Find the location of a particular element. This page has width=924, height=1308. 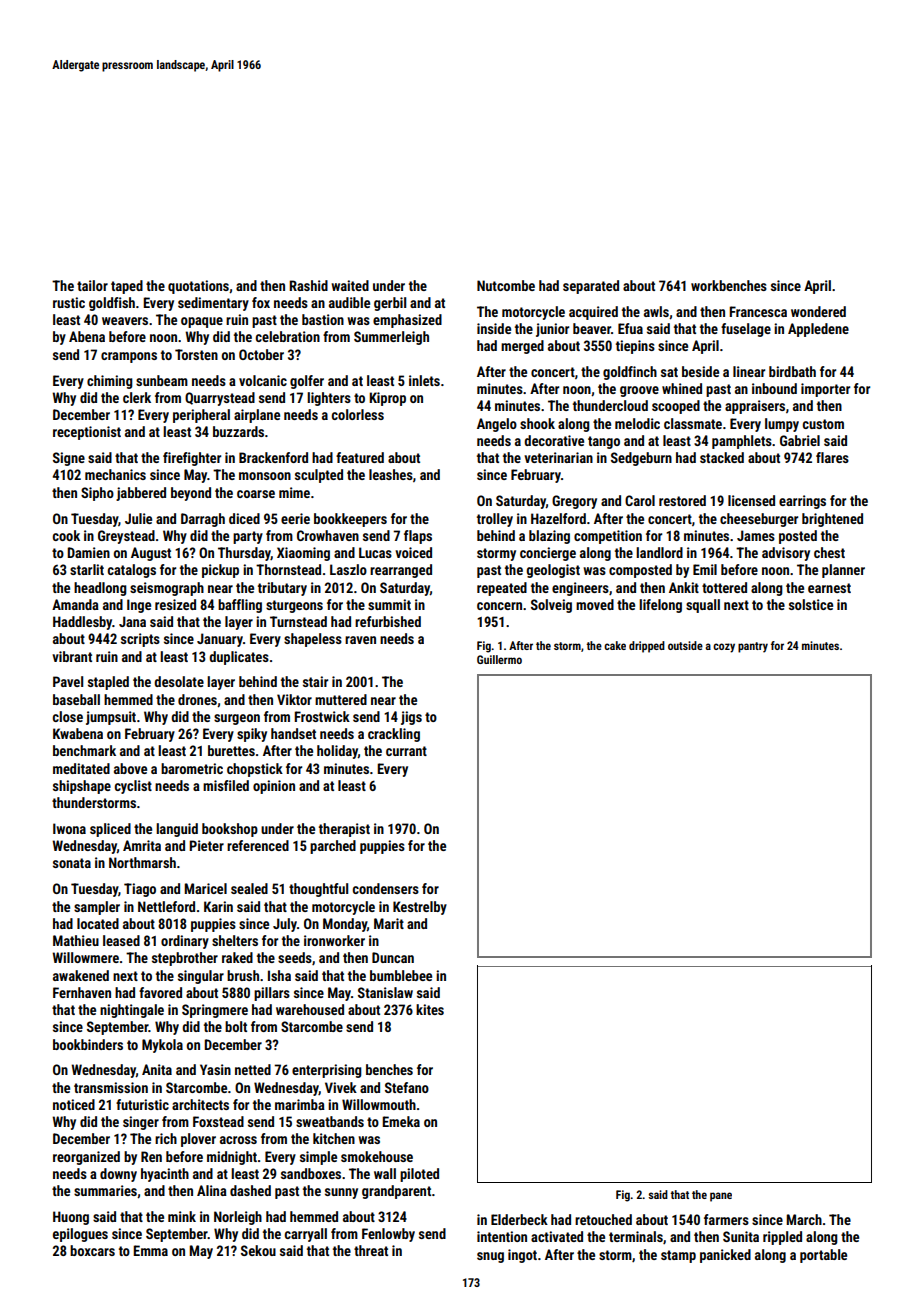

Springmere is located at coordinates (215, 1011).
